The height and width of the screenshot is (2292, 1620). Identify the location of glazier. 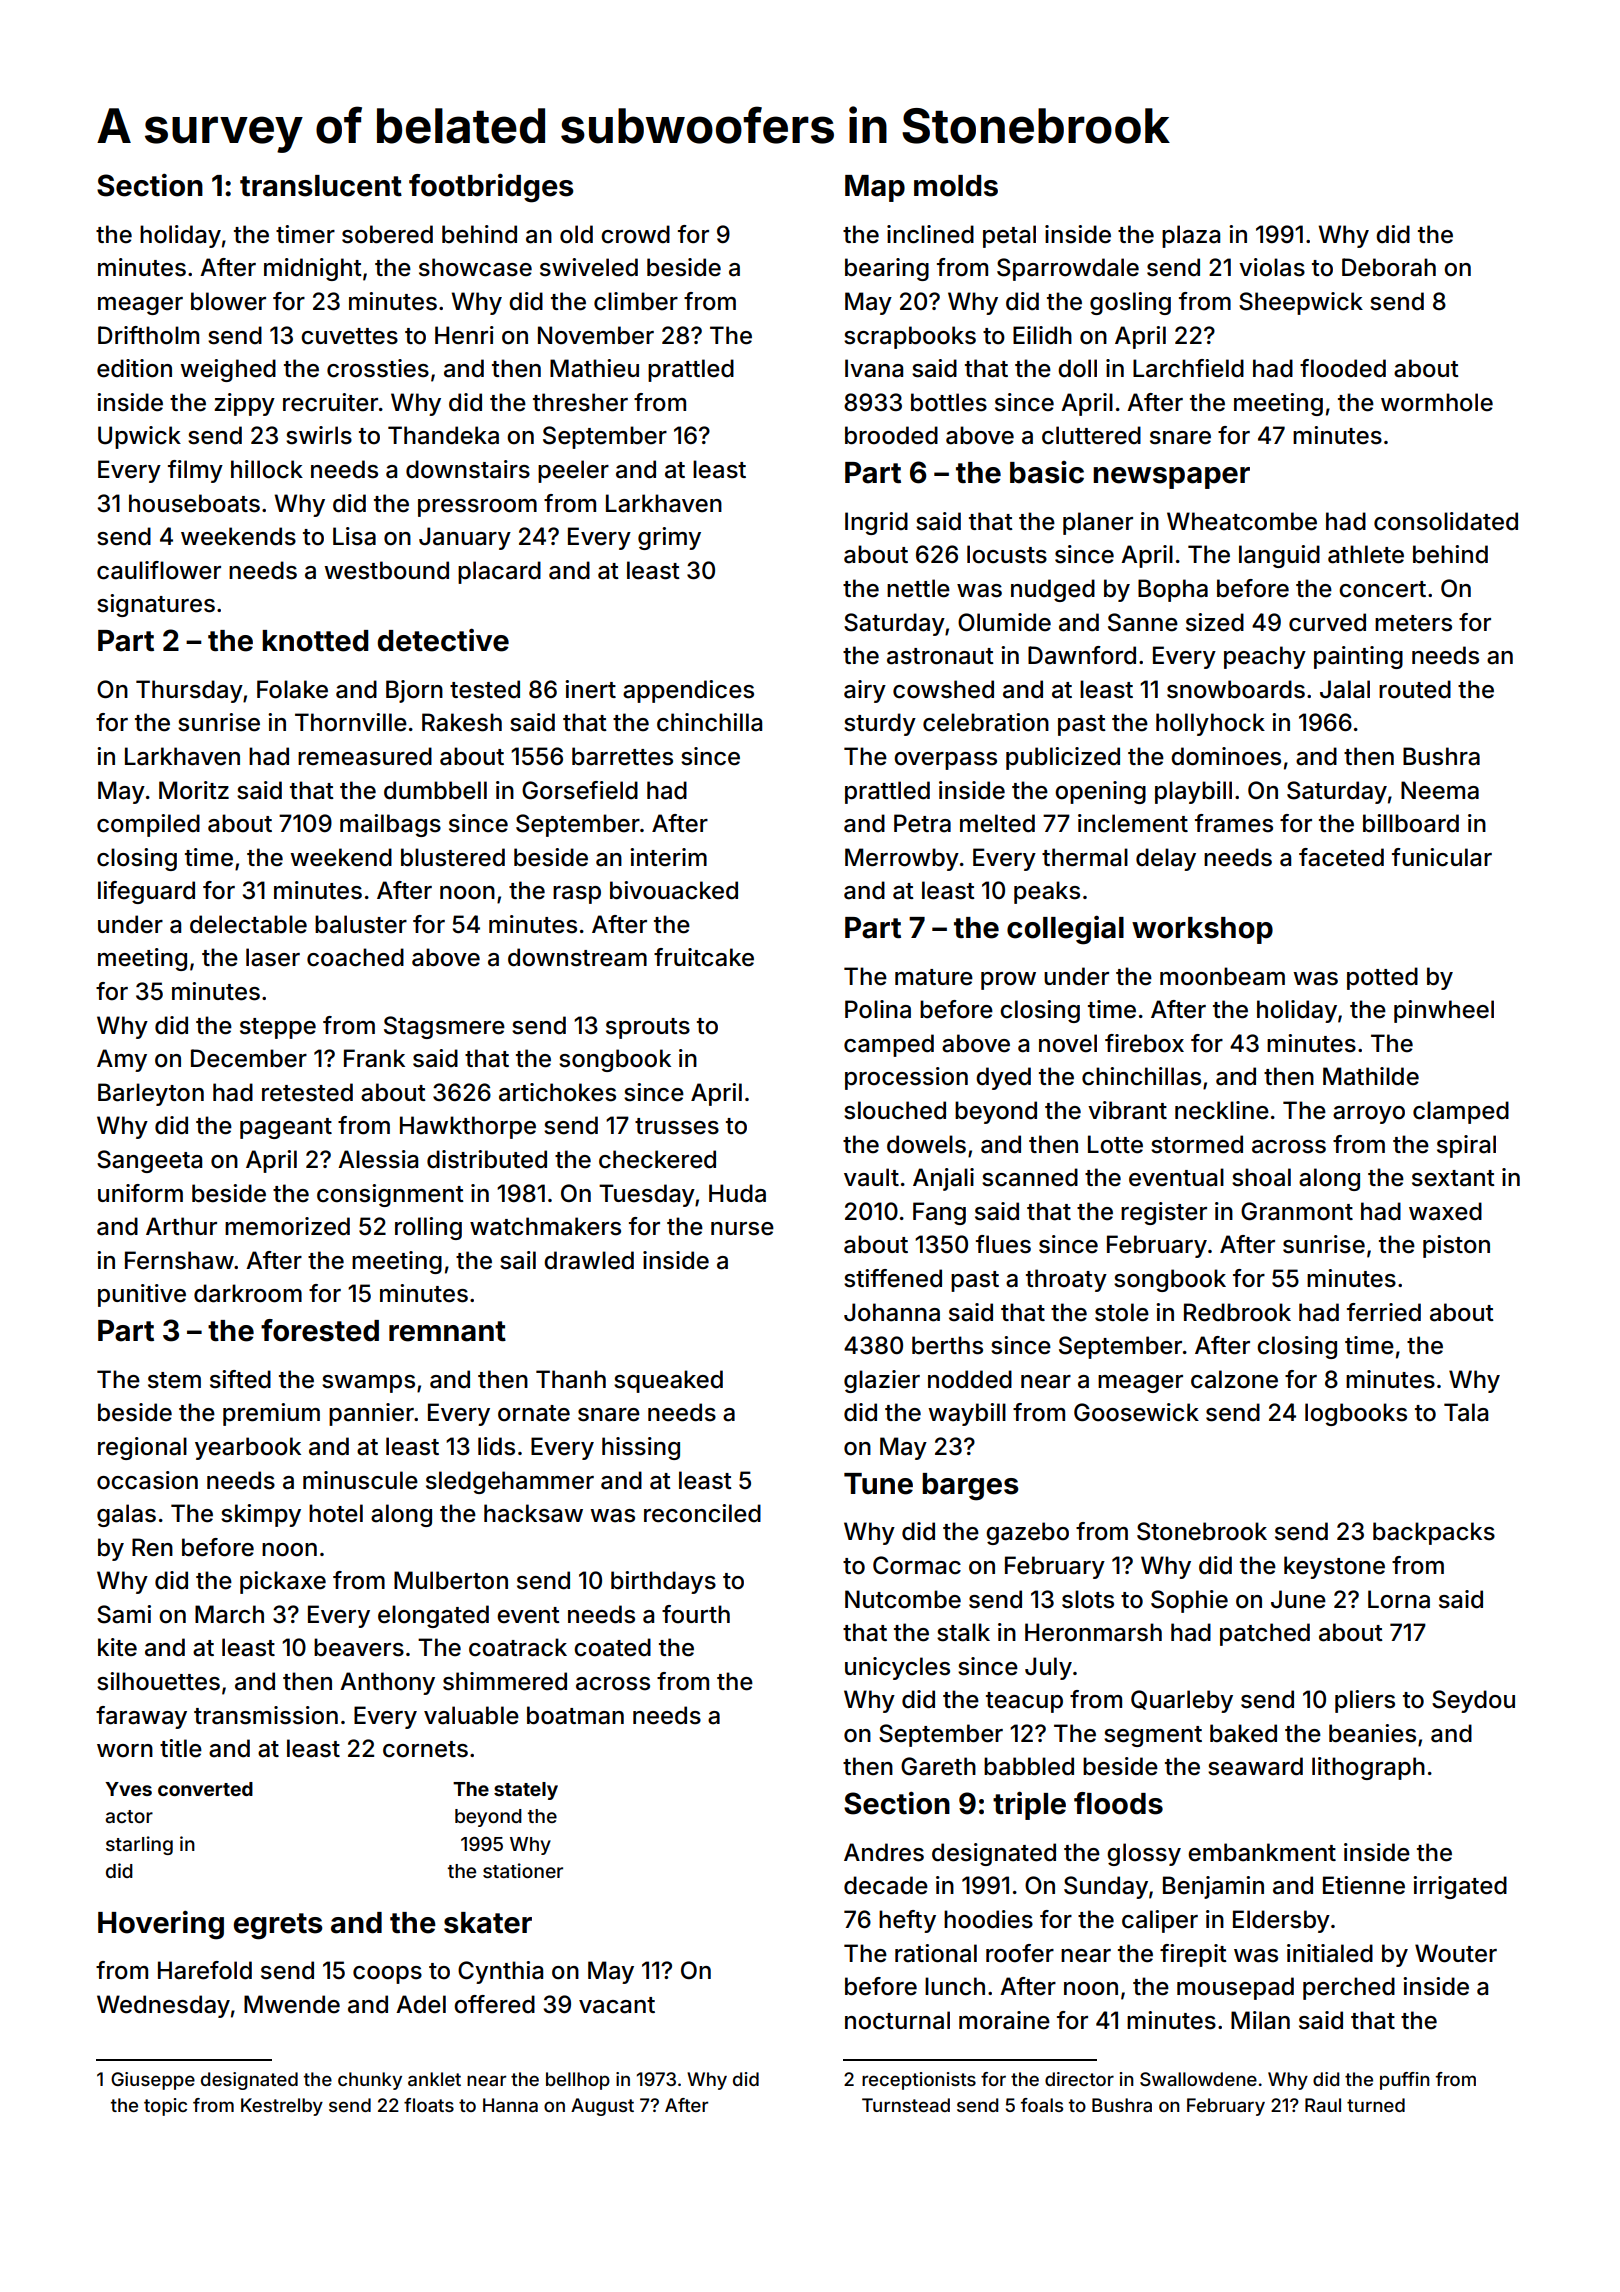
(882, 1381).
